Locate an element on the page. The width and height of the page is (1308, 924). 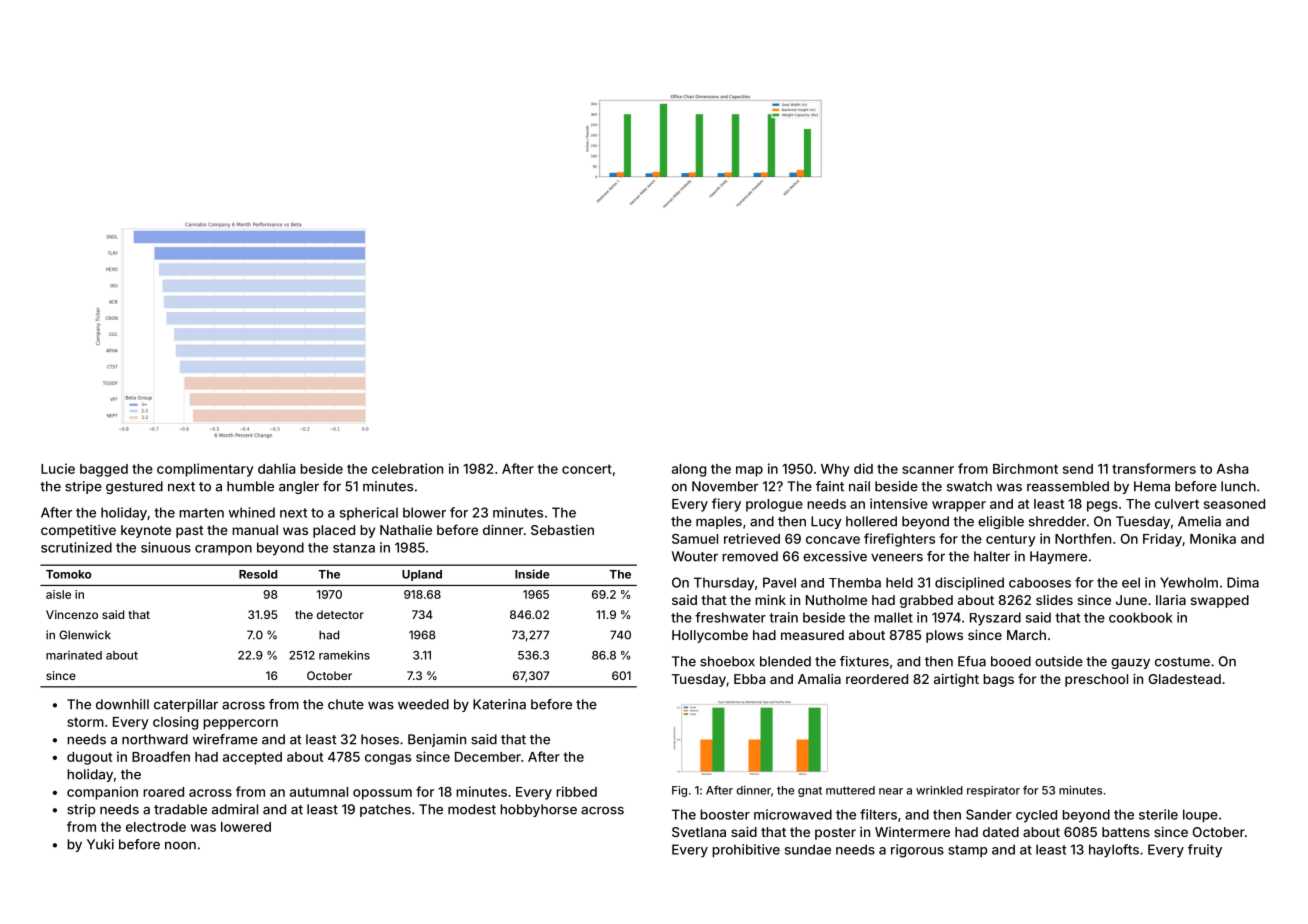
accepted is located at coordinates (252, 758).
